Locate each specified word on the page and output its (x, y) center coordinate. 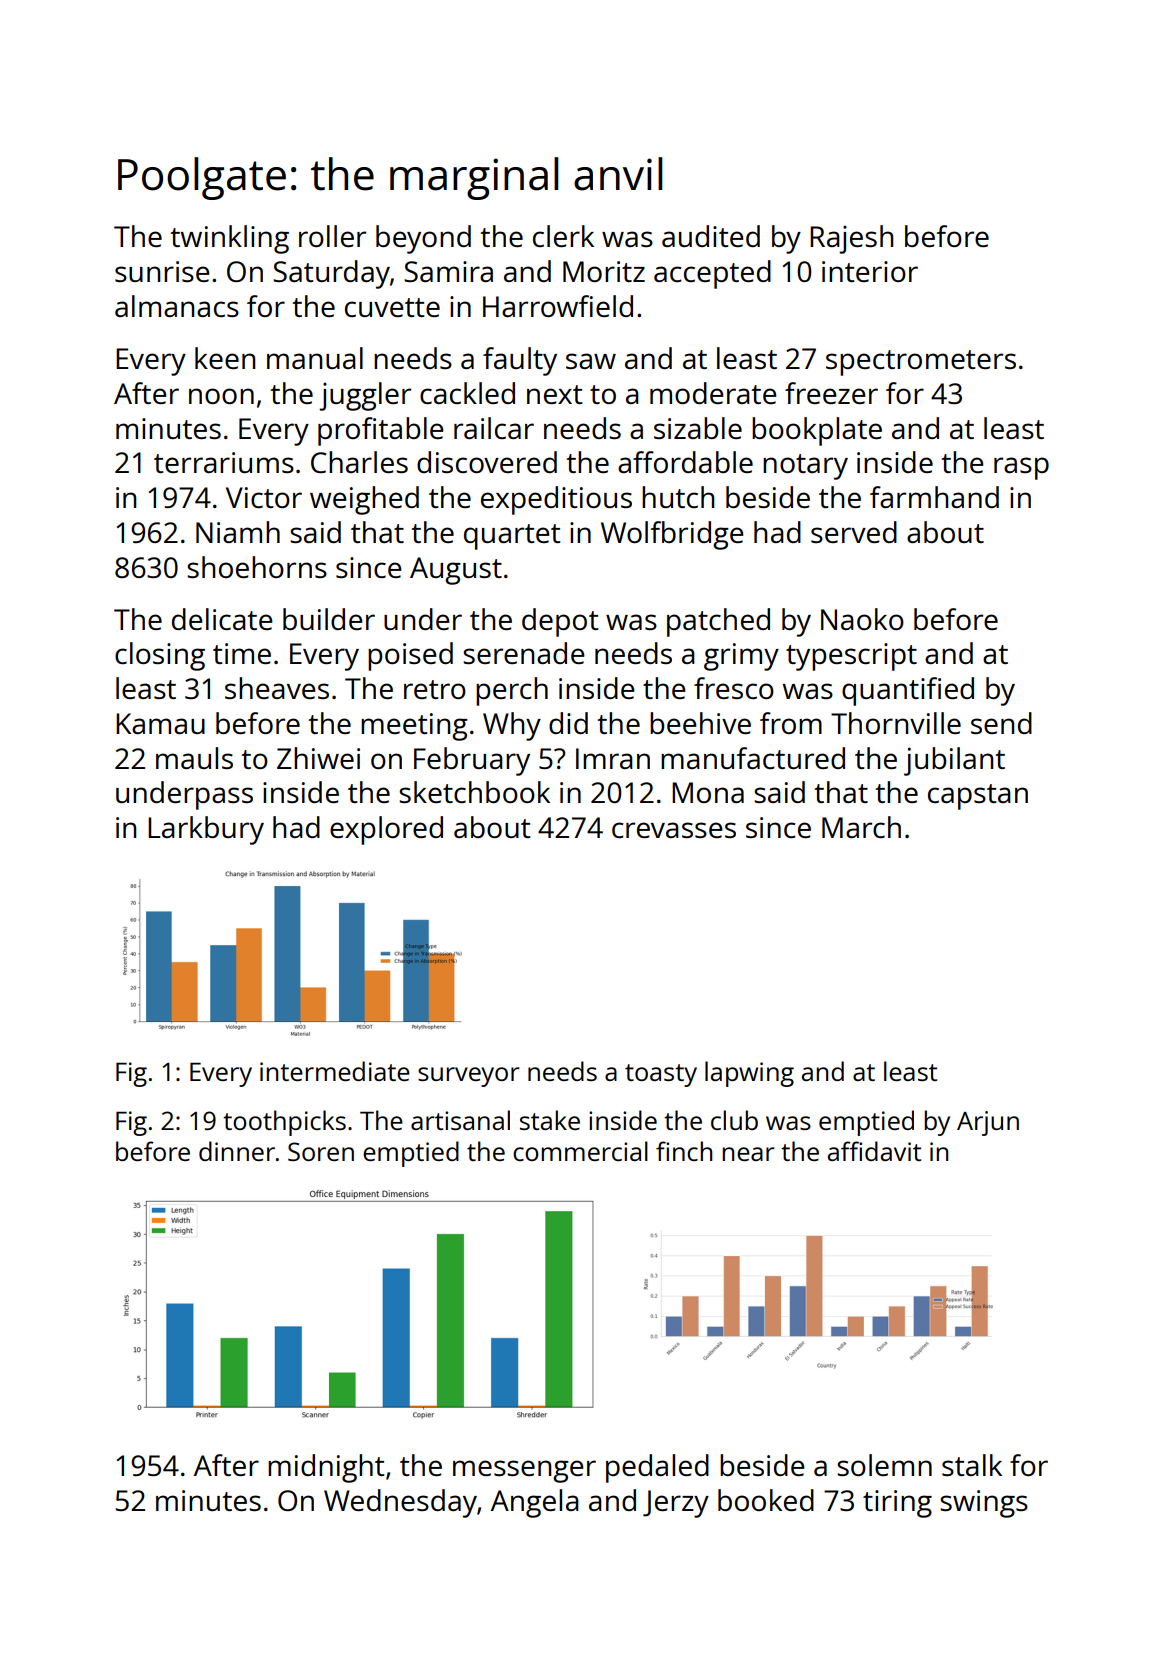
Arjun (988, 1123)
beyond (423, 239)
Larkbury (206, 830)
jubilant (954, 761)
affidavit (874, 1151)
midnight (326, 1468)
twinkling (230, 239)
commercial (580, 1151)
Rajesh (851, 239)
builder (329, 619)
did (568, 723)
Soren (321, 1151)
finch (684, 1151)
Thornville (896, 723)
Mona (708, 792)
